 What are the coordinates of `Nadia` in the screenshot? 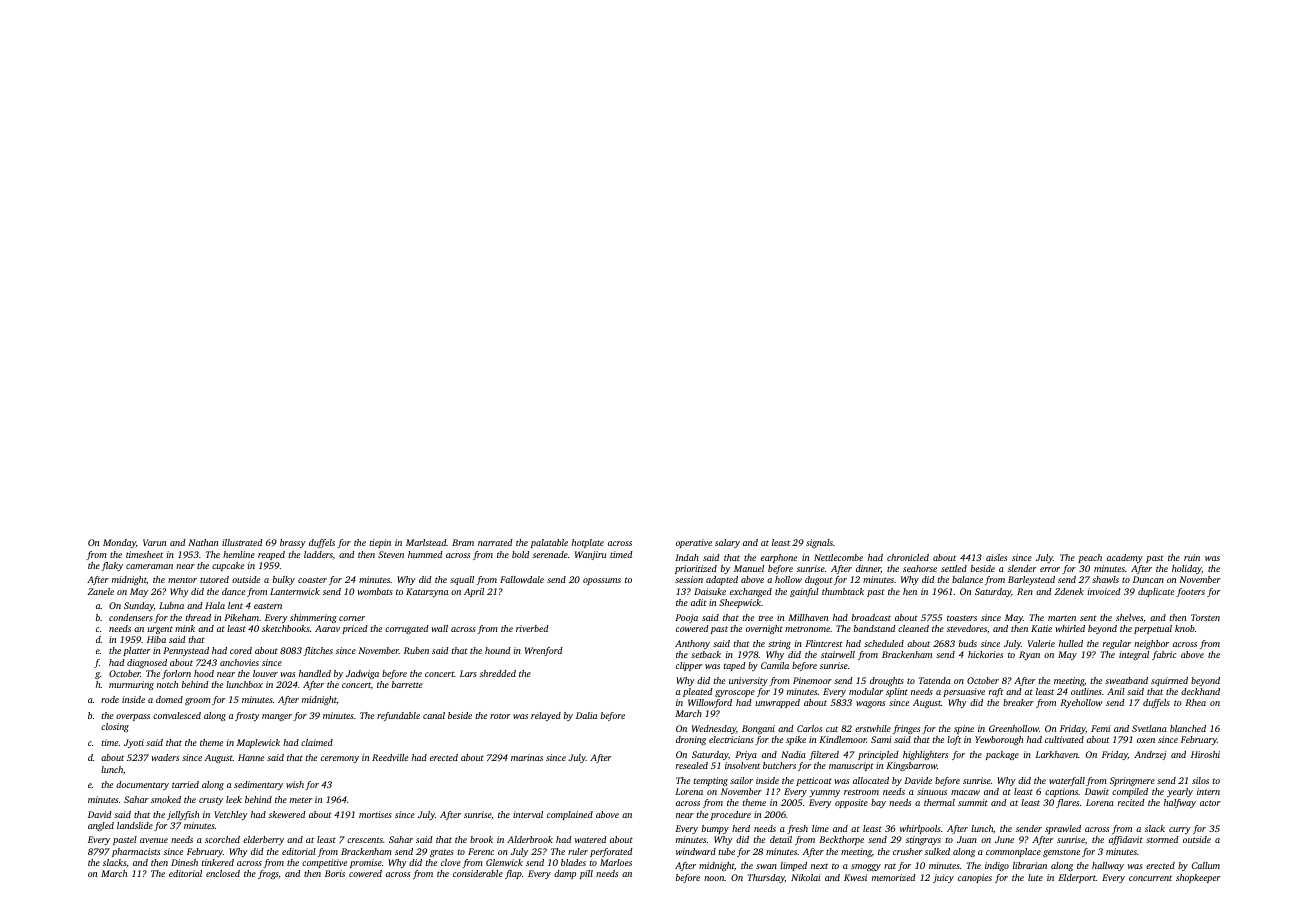 It's located at (793, 754).
